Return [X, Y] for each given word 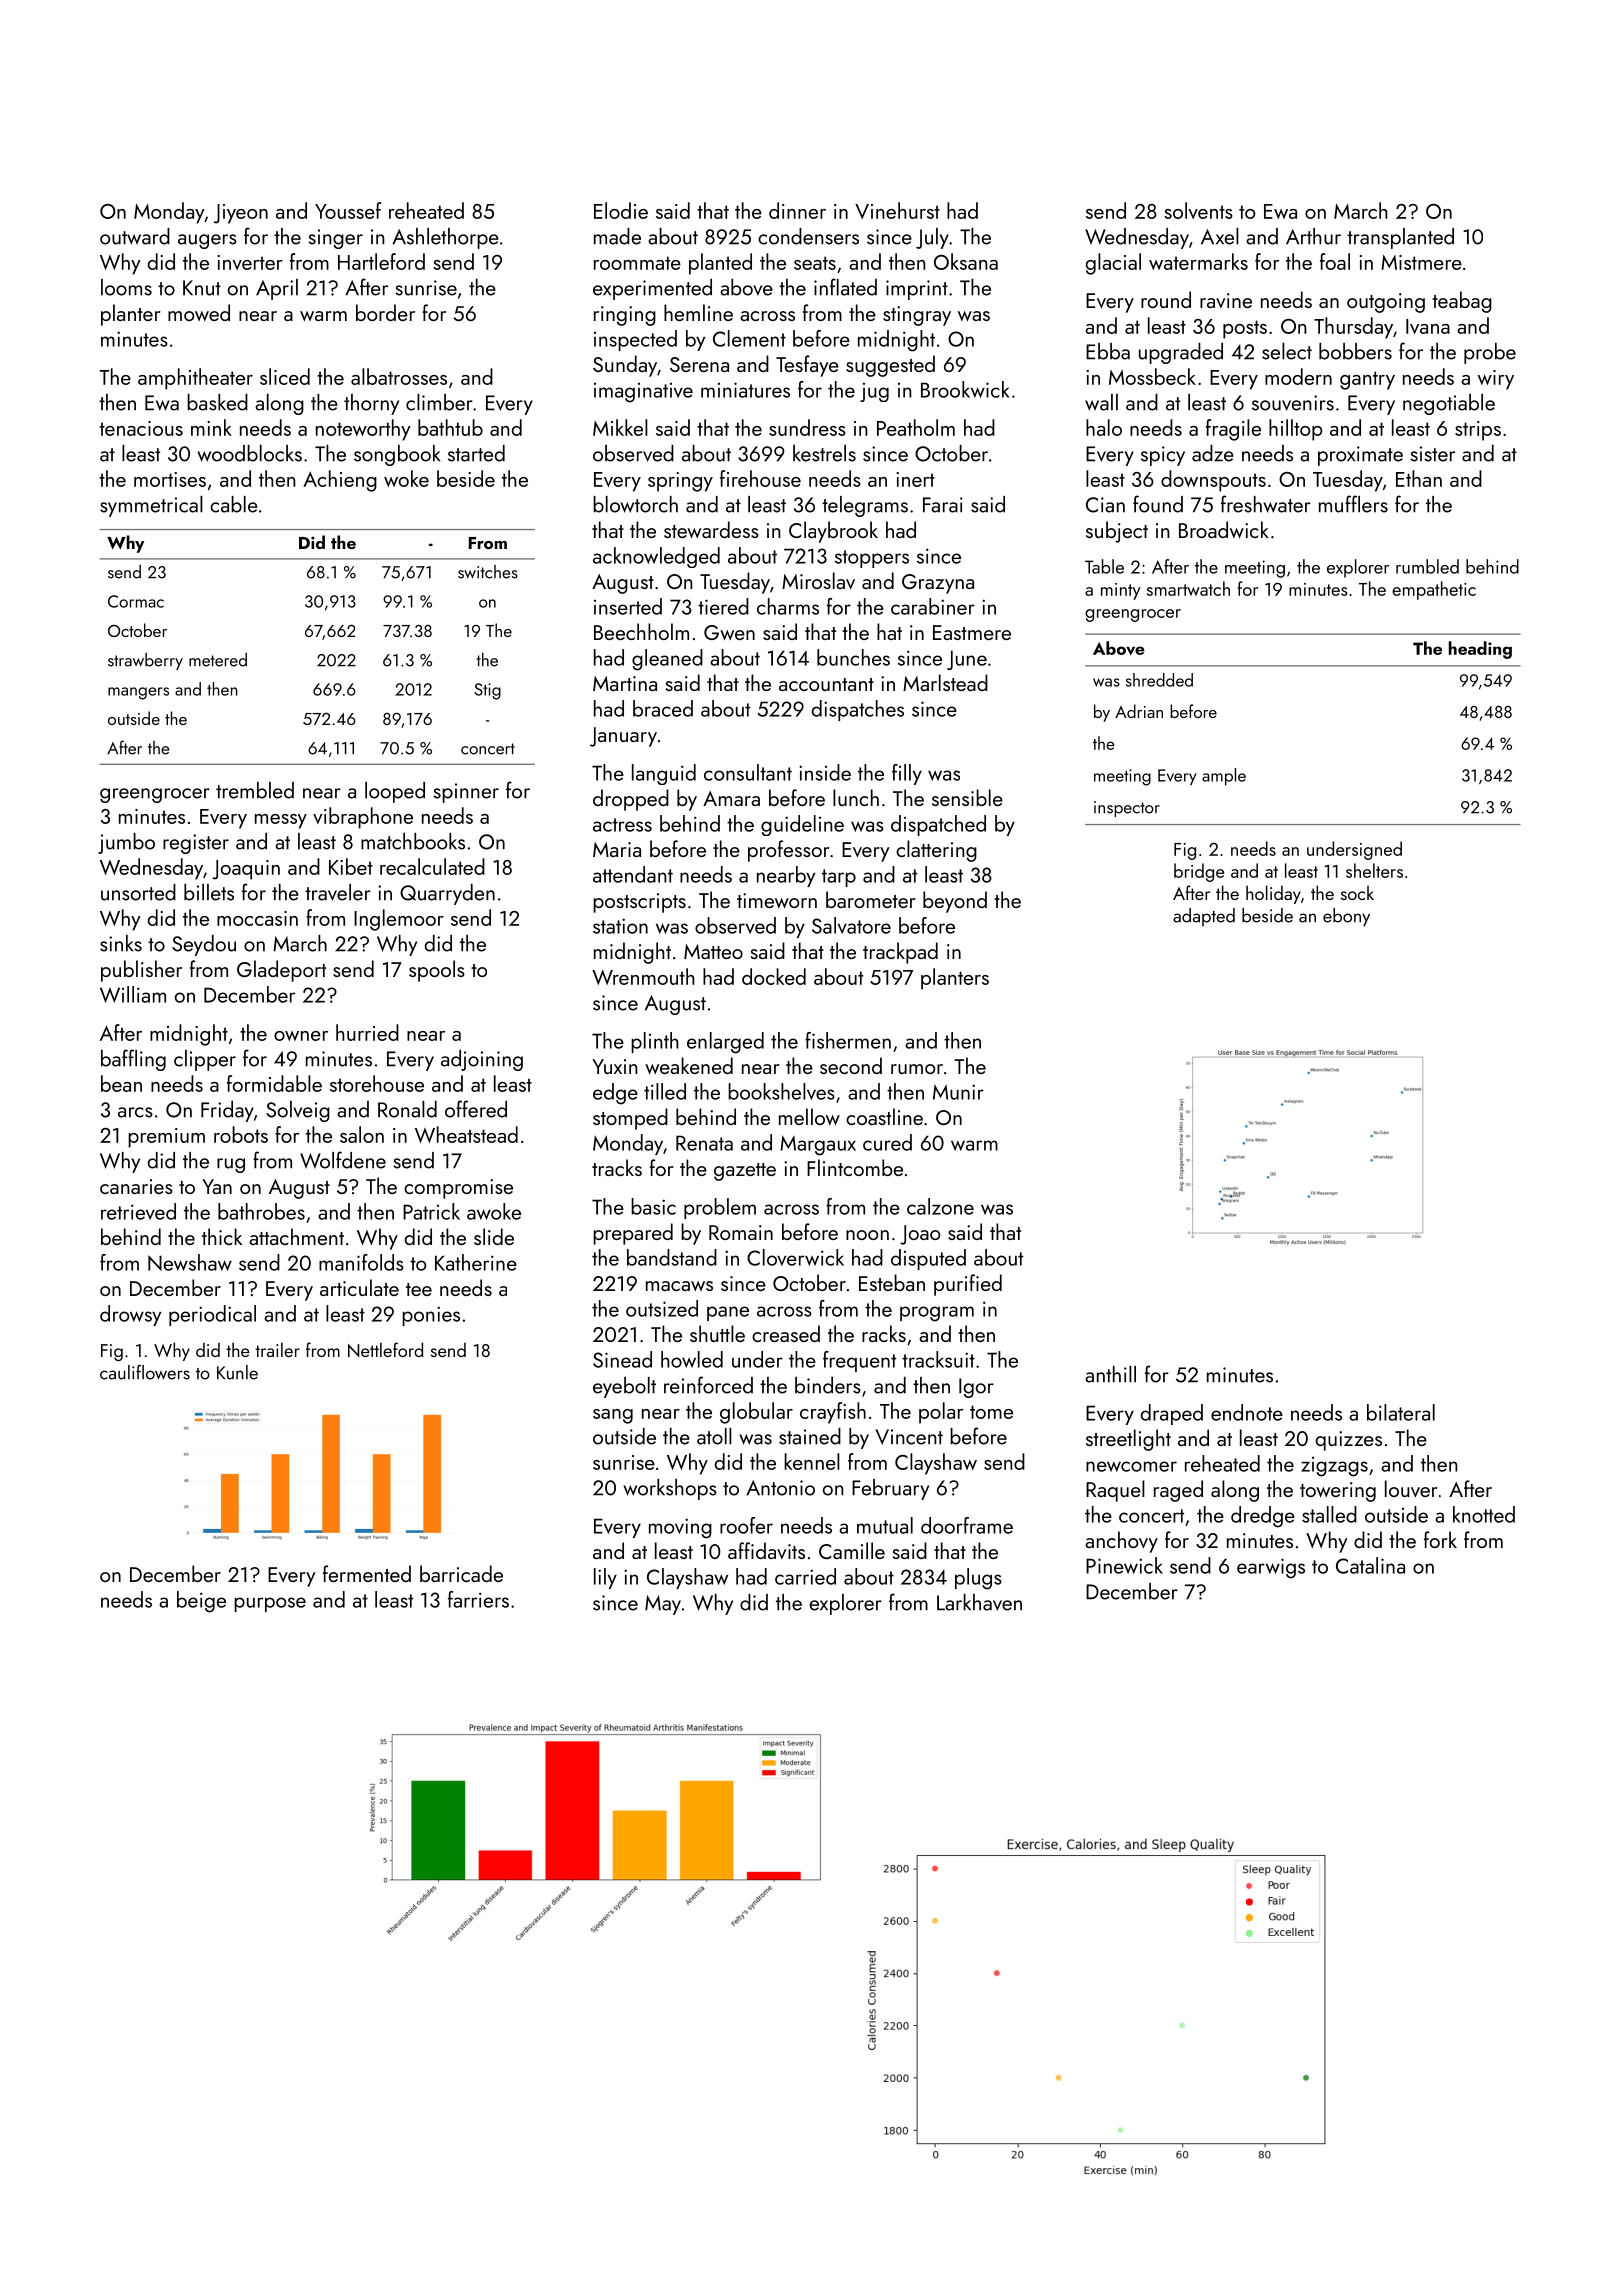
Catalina [1370, 1565]
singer [335, 239]
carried [805, 1576]
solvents [1198, 210]
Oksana [966, 261]
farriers [478, 1599]
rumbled [1427, 566]
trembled [255, 790]
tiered [723, 606]
